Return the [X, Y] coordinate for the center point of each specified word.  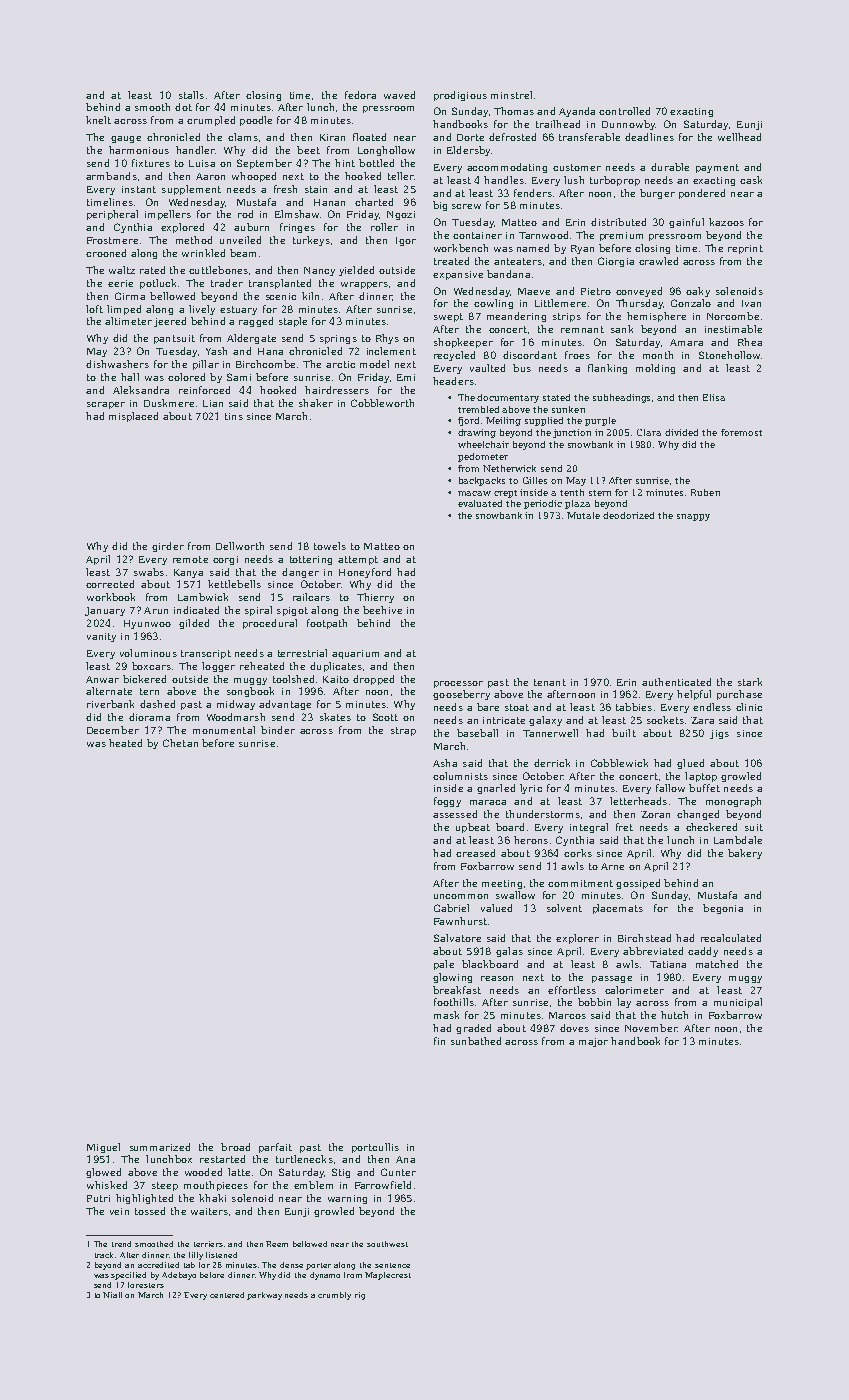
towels [330, 546]
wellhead [739, 137]
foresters [146, 1285]
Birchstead [644, 938]
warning [347, 1199]
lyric [531, 789]
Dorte [470, 137]
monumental [224, 730]
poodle [256, 121]
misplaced [133, 417]
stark [750, 682]
